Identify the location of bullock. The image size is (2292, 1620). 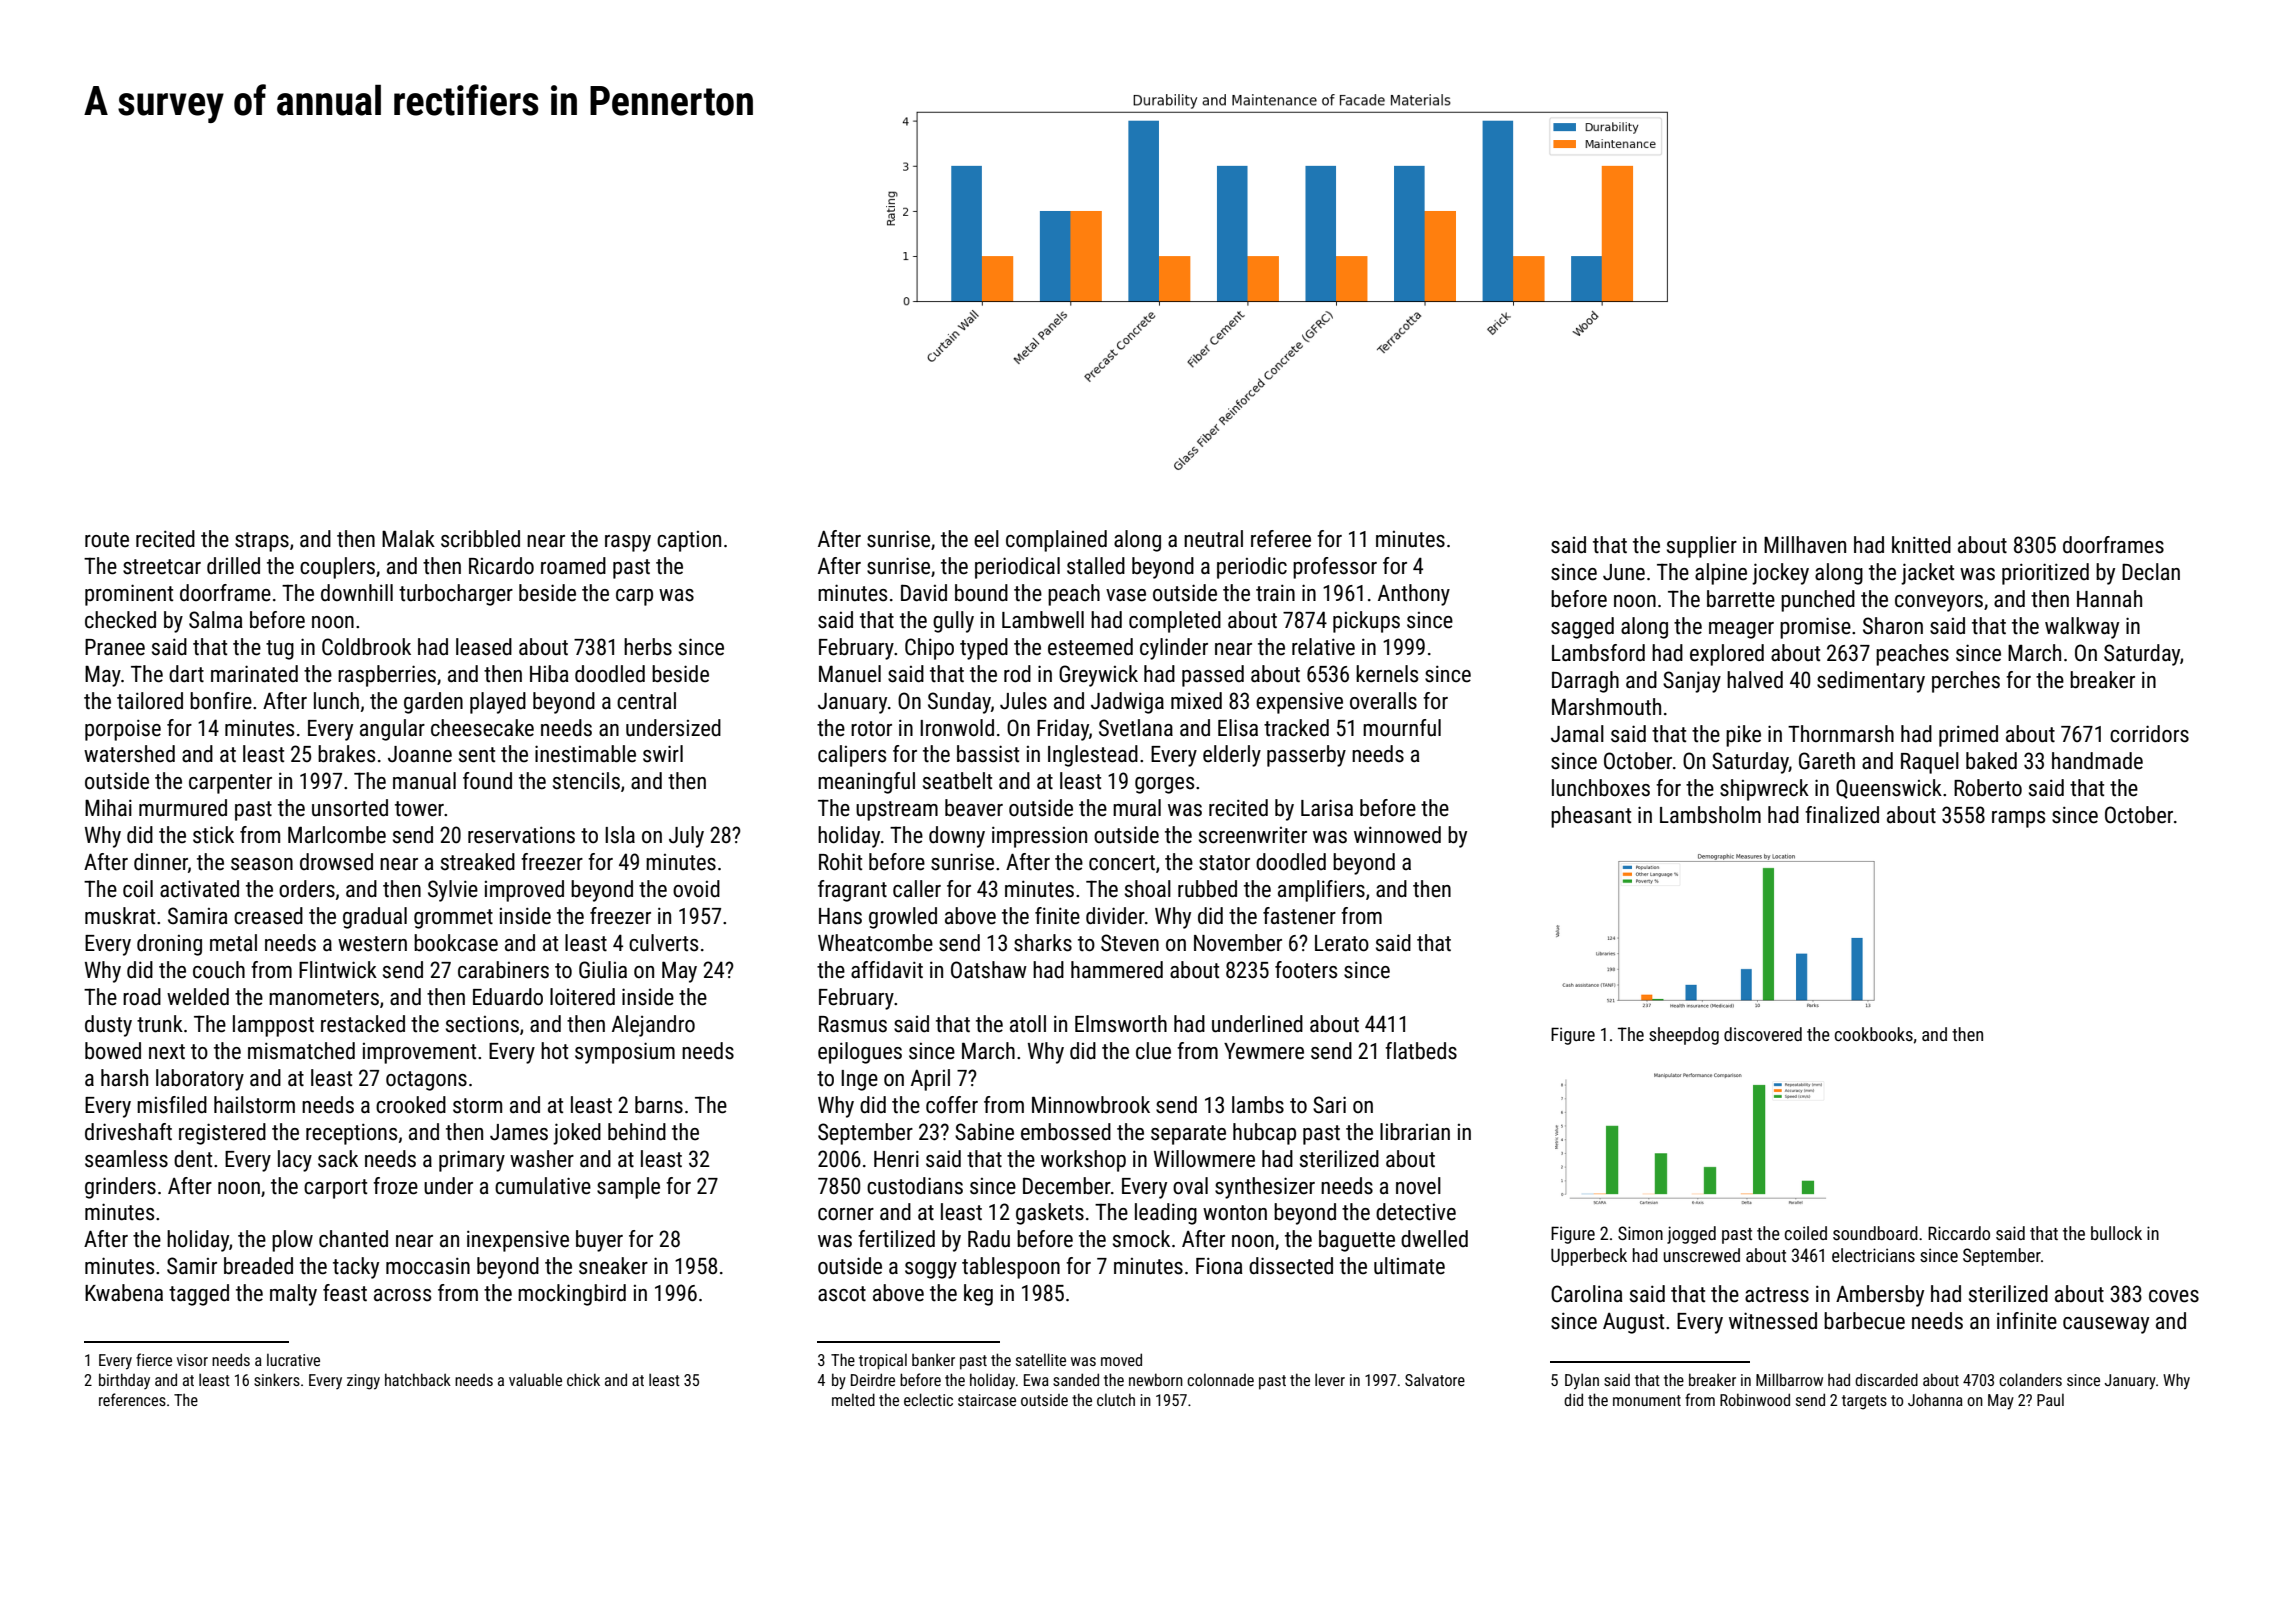
(2116, 1233).
